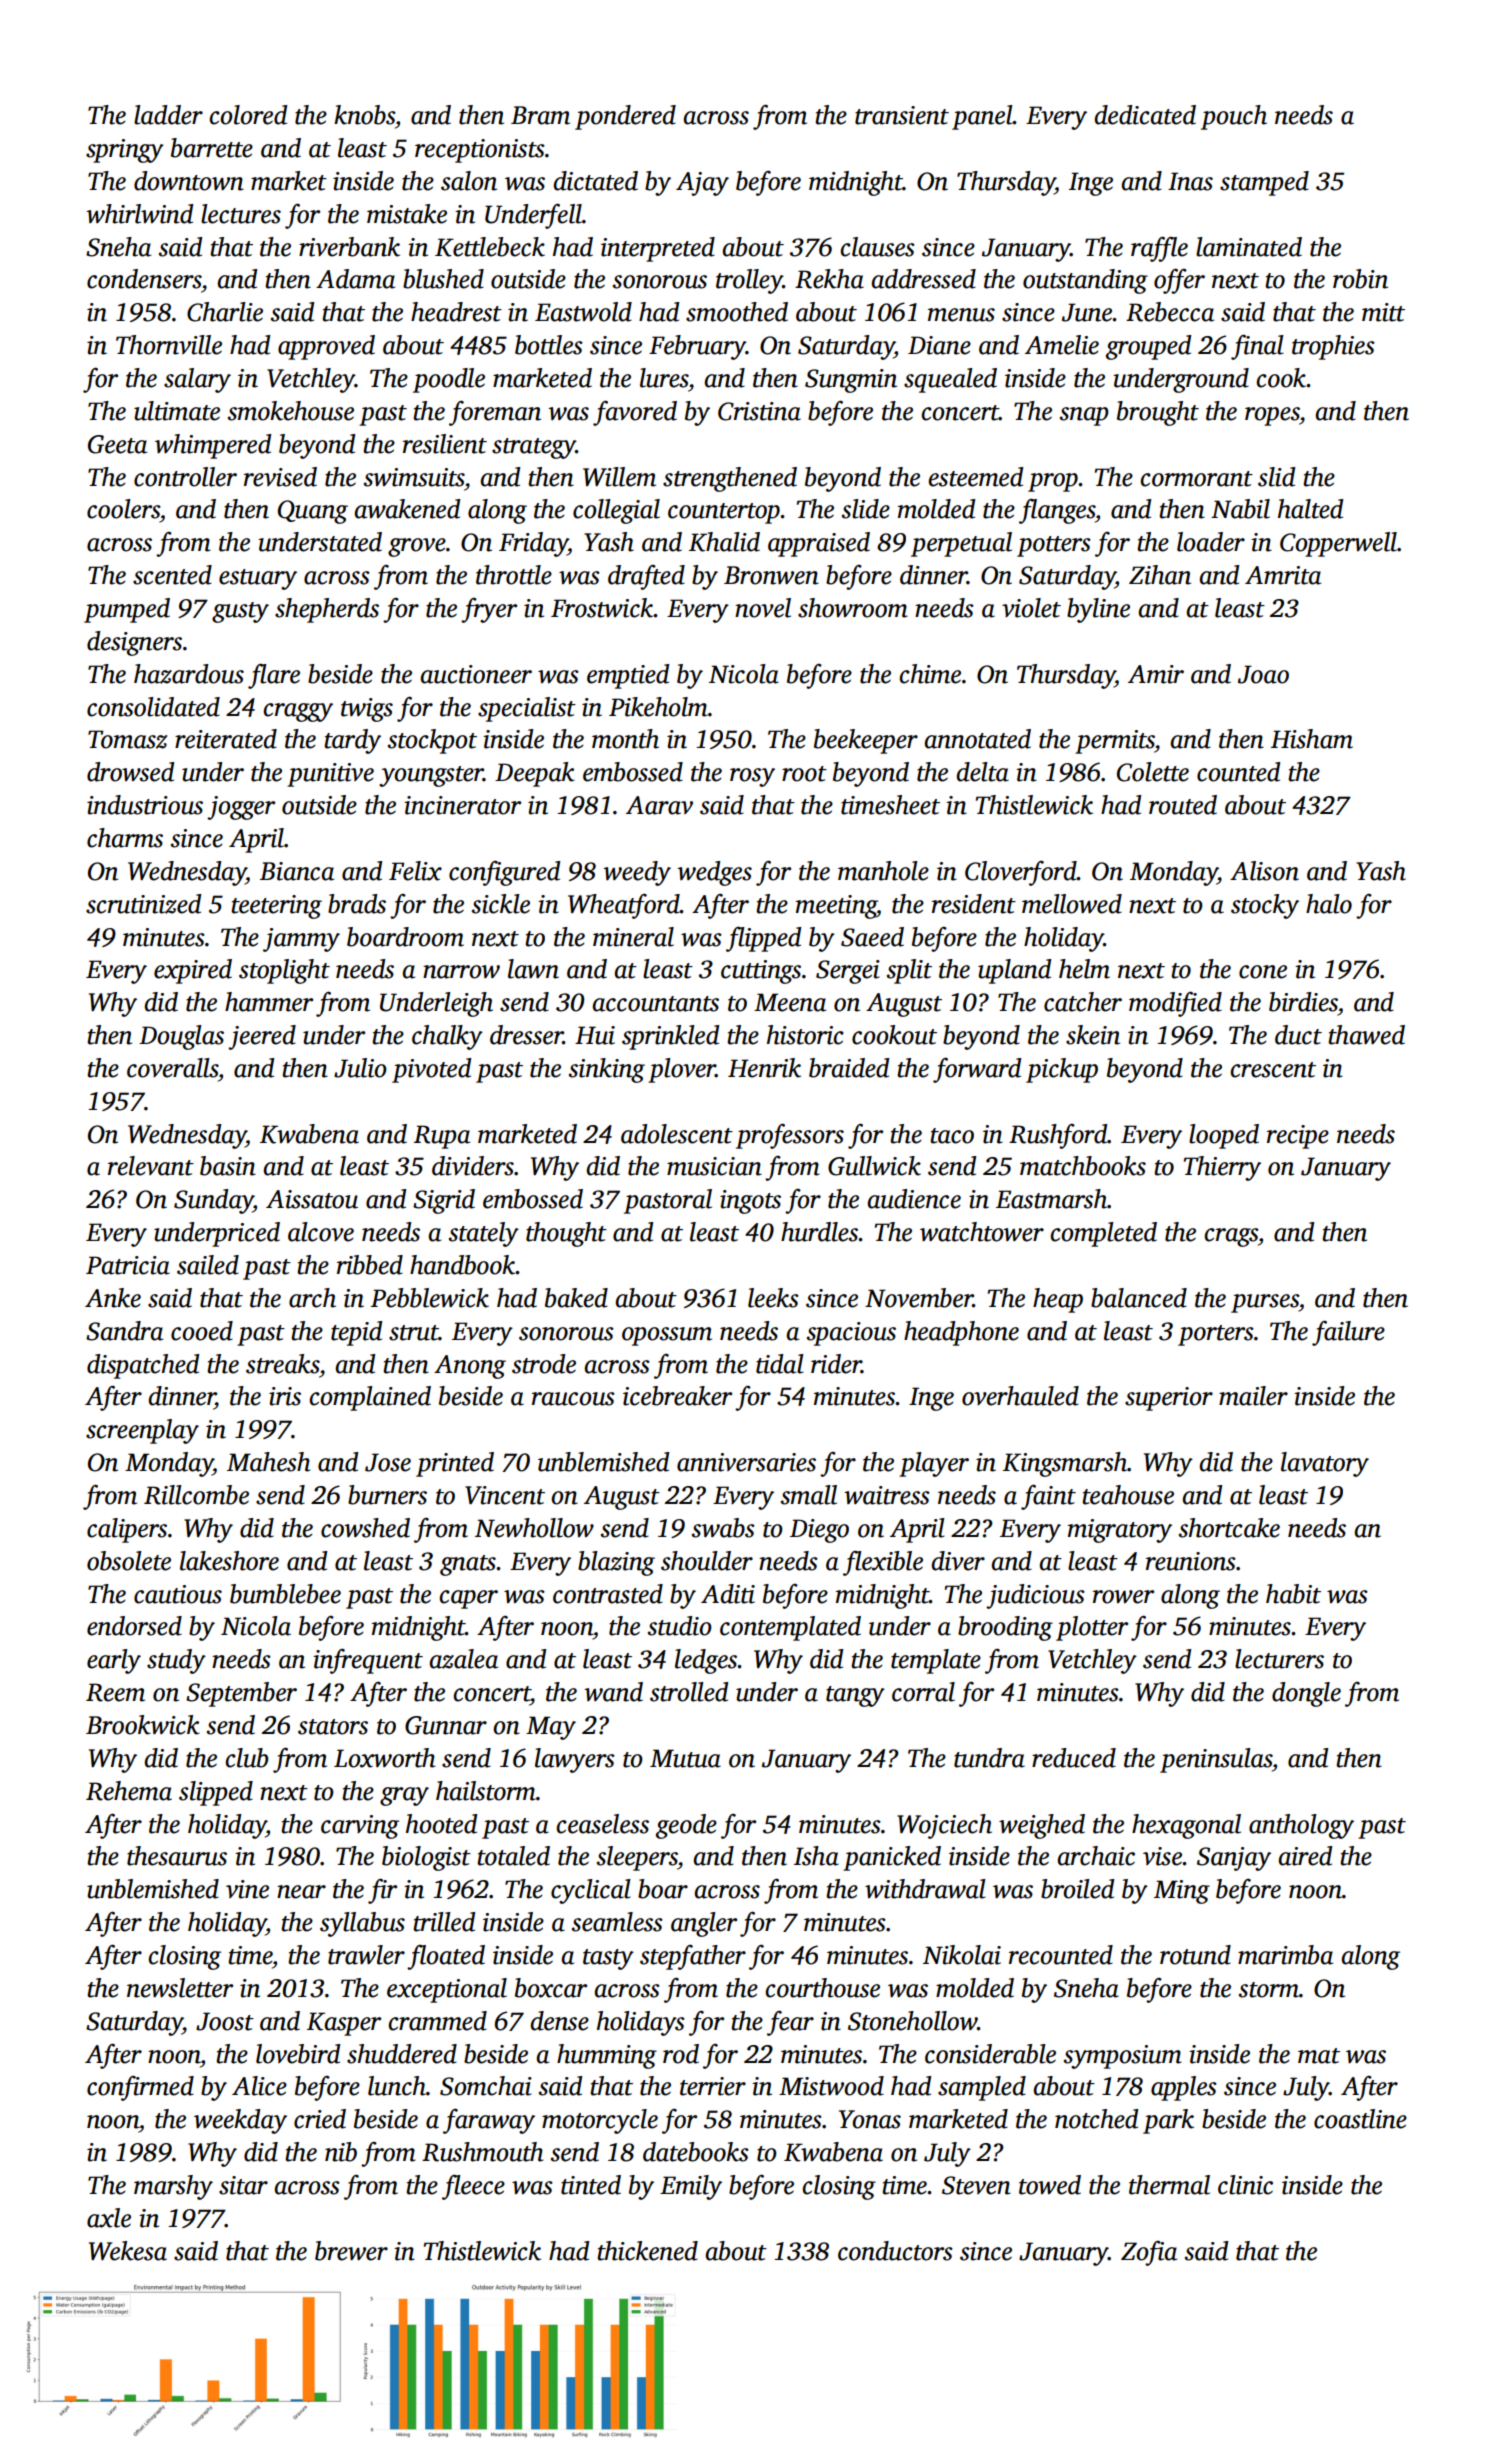 This document has height=2464, width=1496. What do you see at coordinates (625, 117) in the document?
I see `pondered` at bounding box center [625, 117].
